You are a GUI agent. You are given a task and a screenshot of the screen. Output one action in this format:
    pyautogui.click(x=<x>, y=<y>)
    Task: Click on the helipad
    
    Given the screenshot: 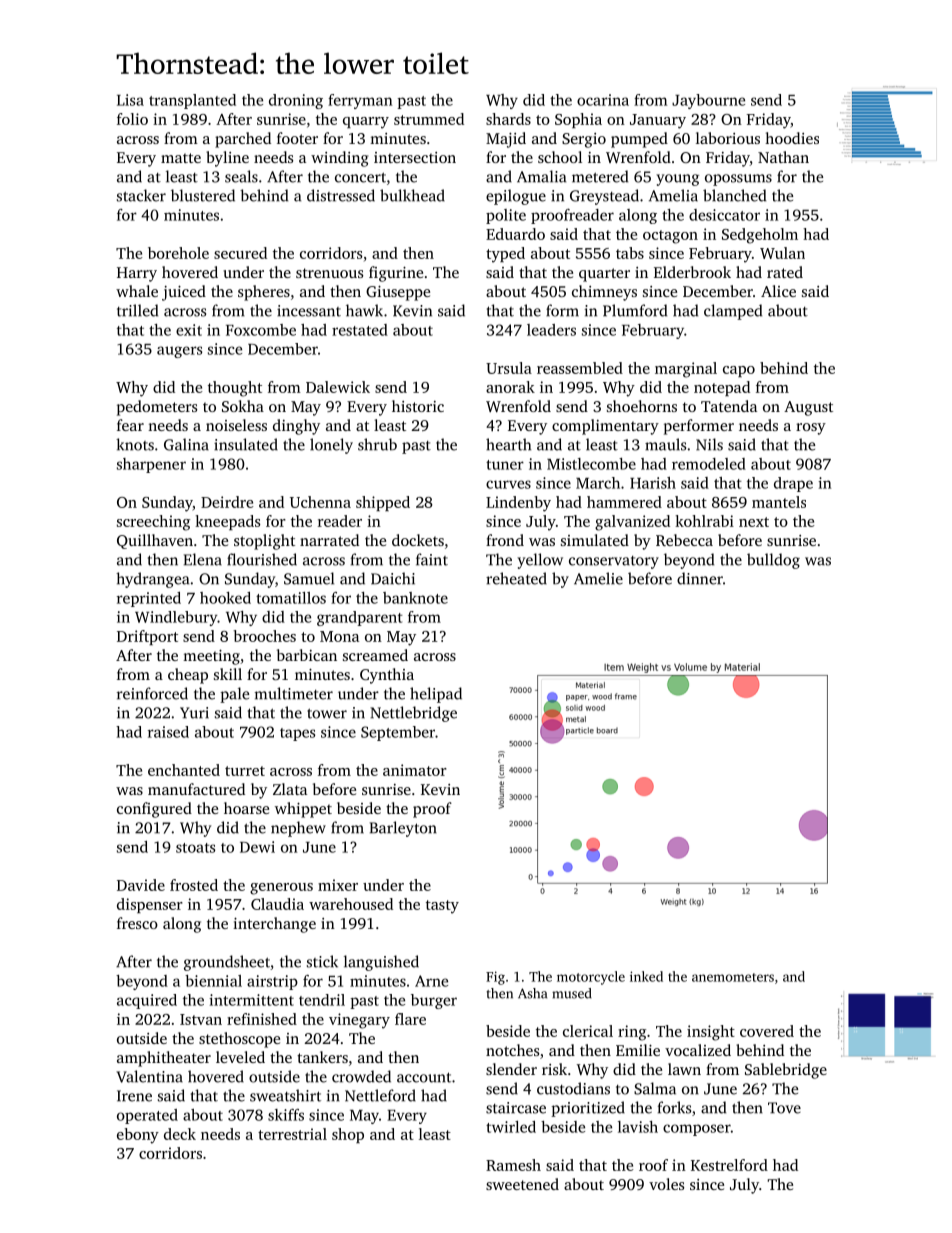 What is the action you would take?
    pyautogui.click(x=436, y=695)
